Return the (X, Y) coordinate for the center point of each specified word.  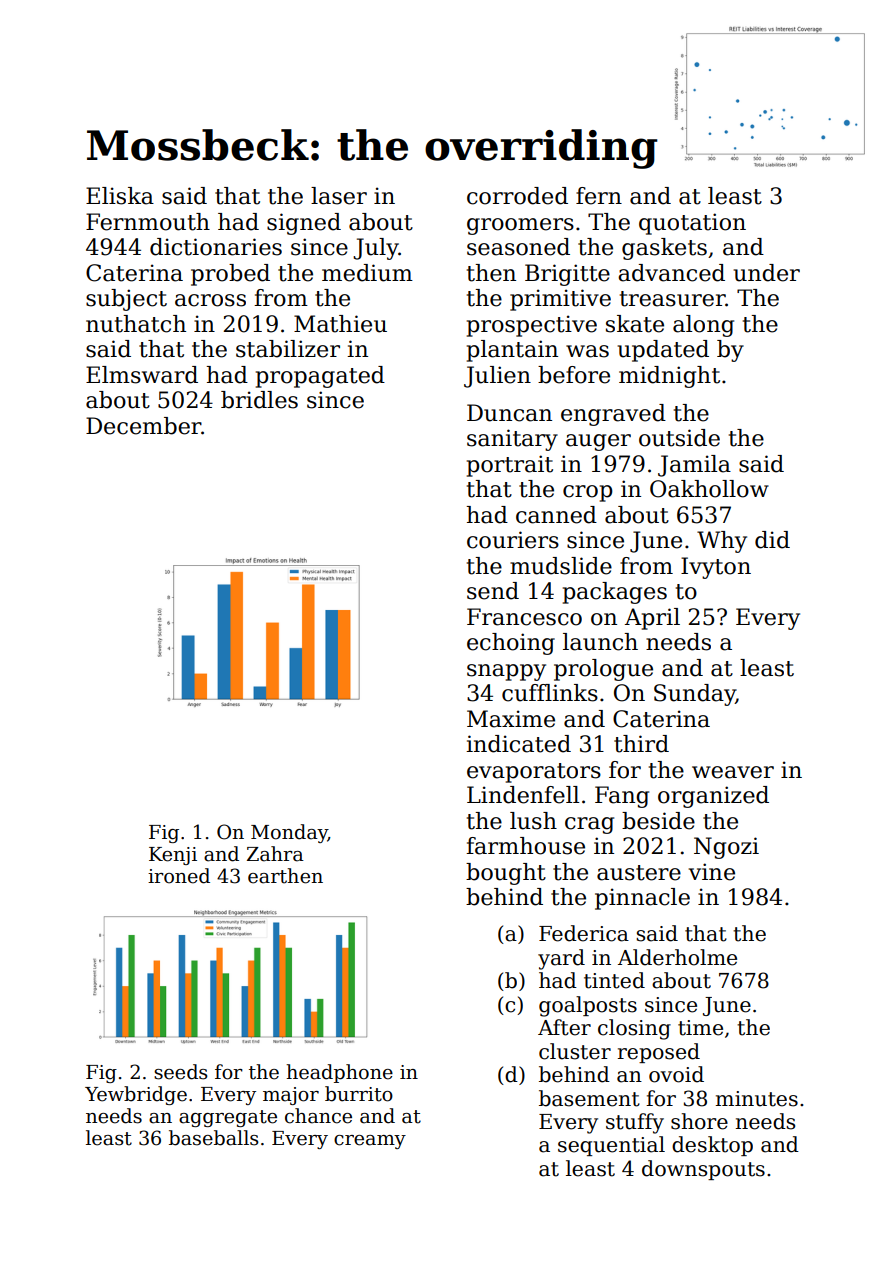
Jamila (694, 466)
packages (615, 593)
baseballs (214, 1138)
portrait (510, 466)
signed (304, 224)
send (493, 591)
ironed (179, 876)
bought (506, 874)
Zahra (275, 854)
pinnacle (642, 899)
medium (367, 273)
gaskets (664, 249)
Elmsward (142, 375)
